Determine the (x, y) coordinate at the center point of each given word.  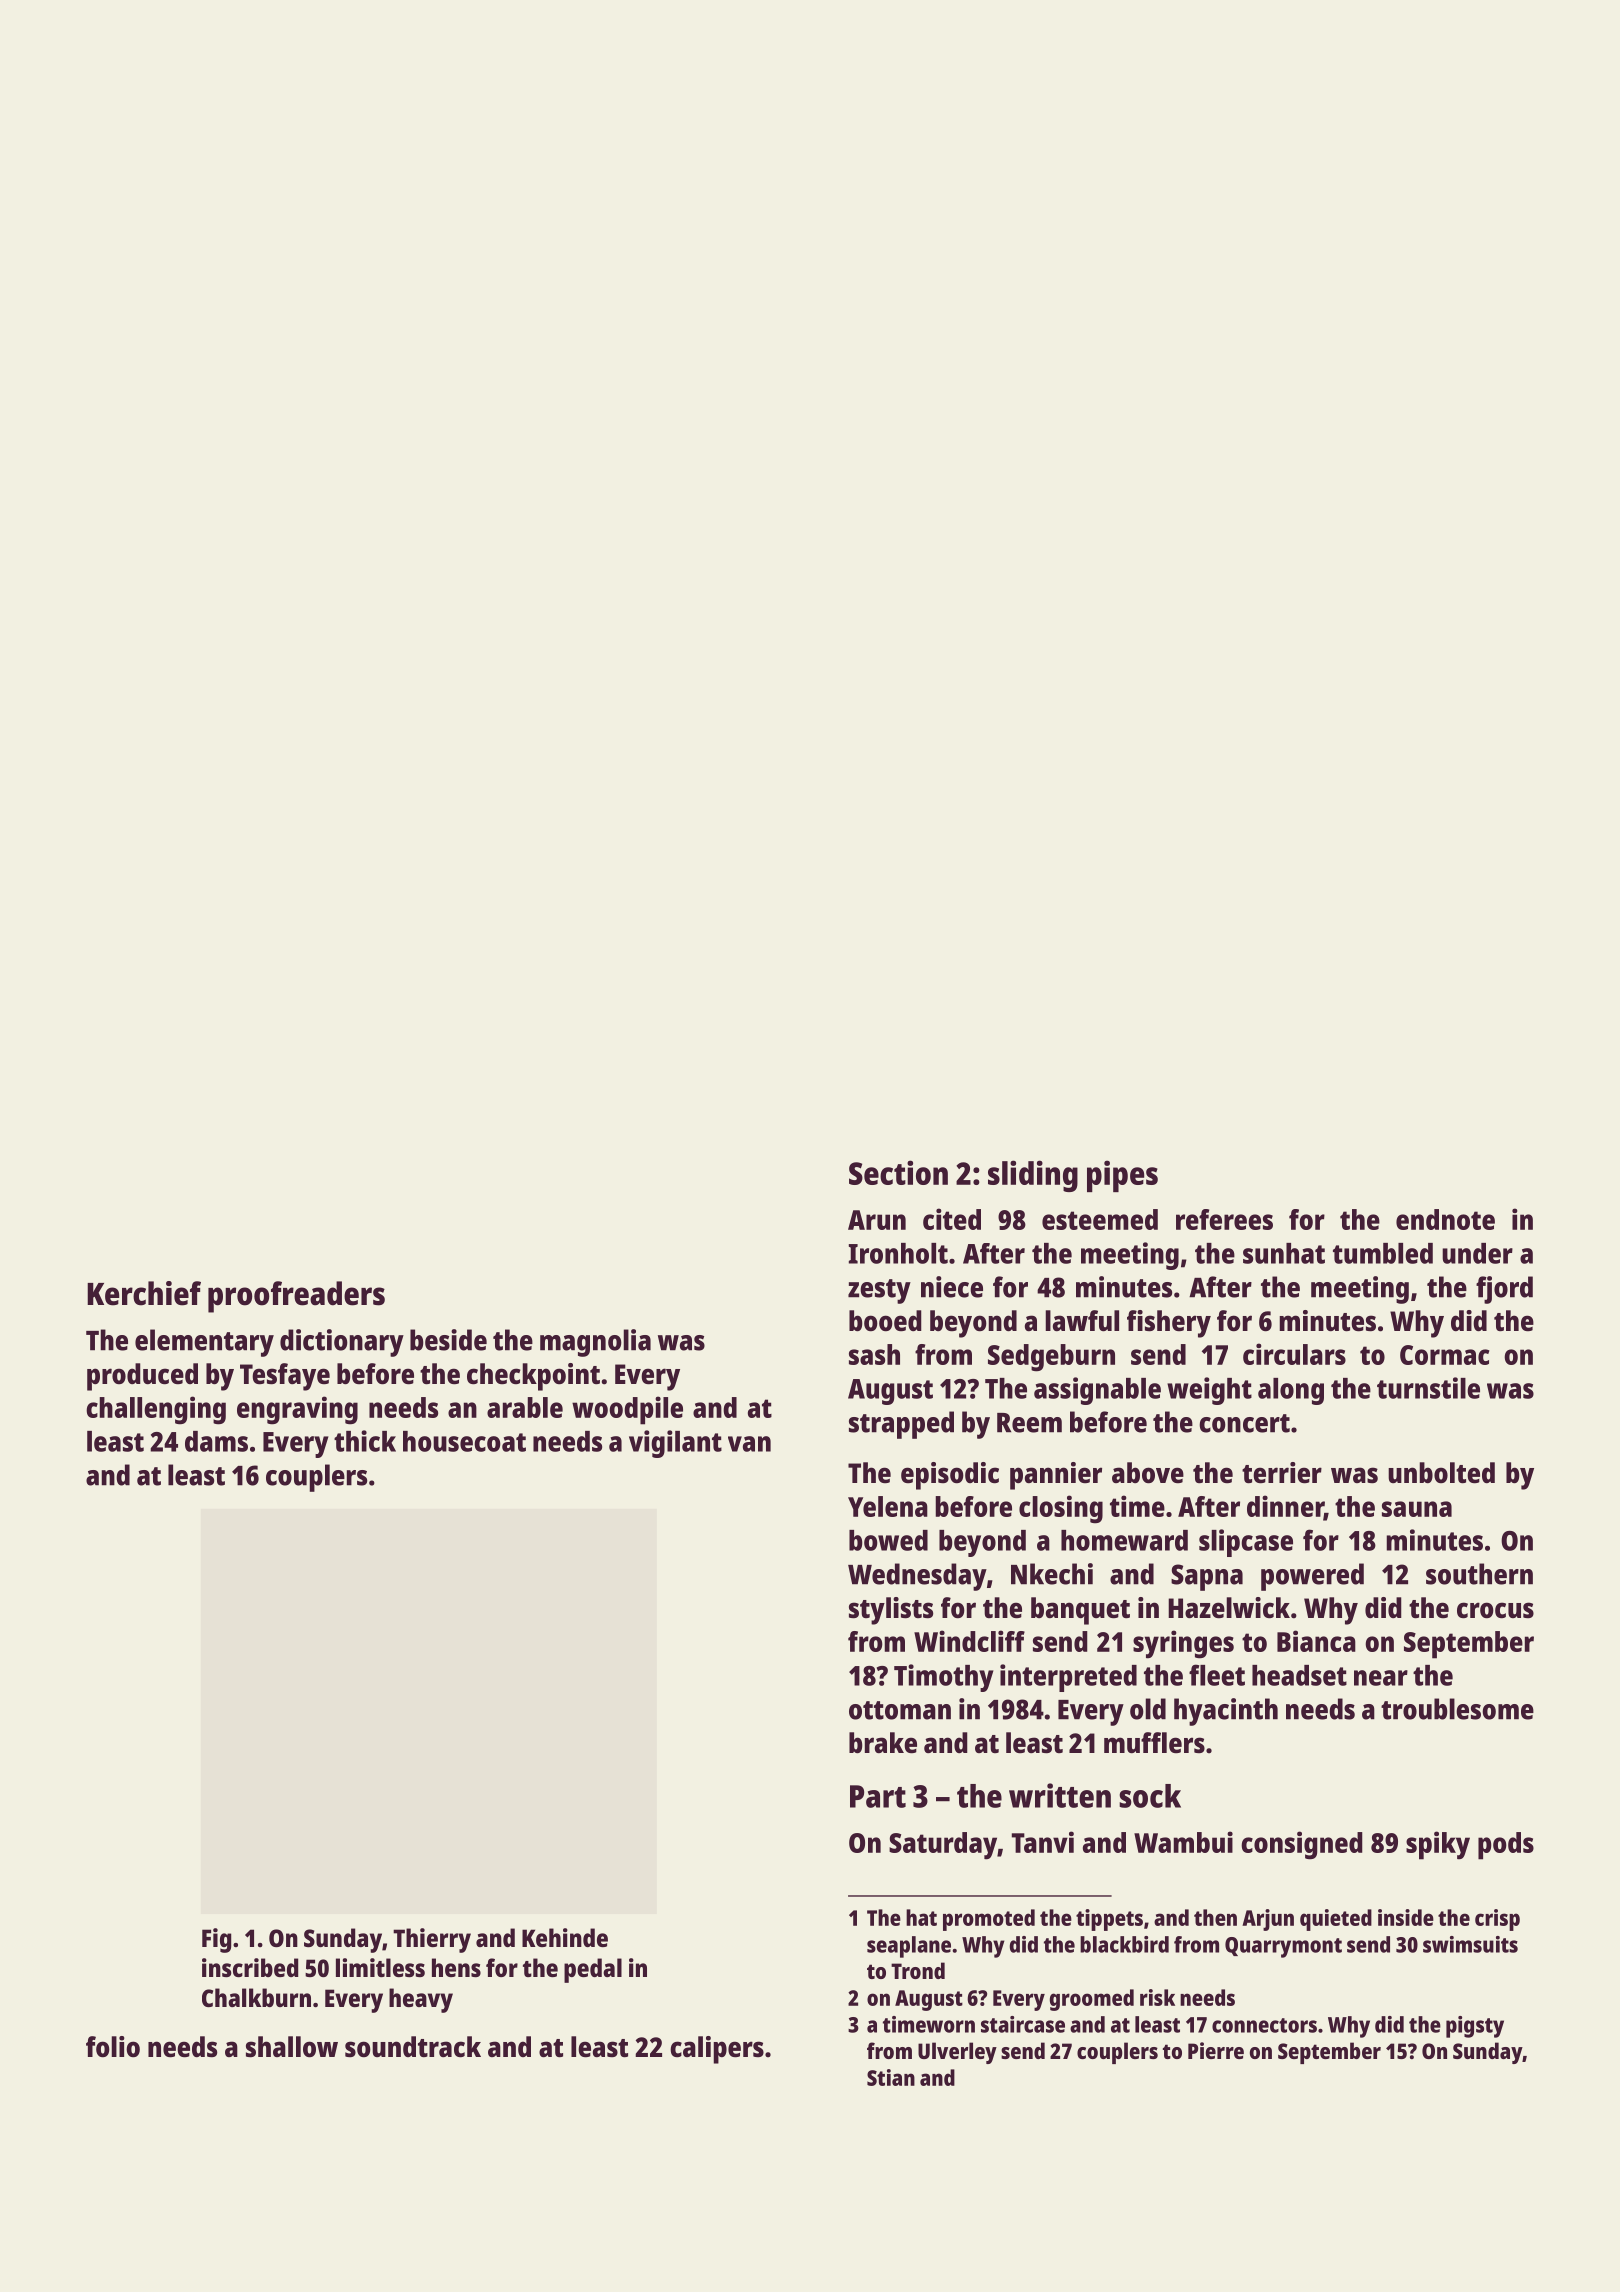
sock (1150, 1796)
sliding (1033, 1176)
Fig (216, 1940)
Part (878, 1796)
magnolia (595, 1343)
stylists (891, 1611)
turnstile (1428, 1388)
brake (883, 1743)
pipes (1122, 1176)
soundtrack (413, 2046)
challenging (156, 1410)
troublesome (1457, 1709)
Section (898, 1172)
